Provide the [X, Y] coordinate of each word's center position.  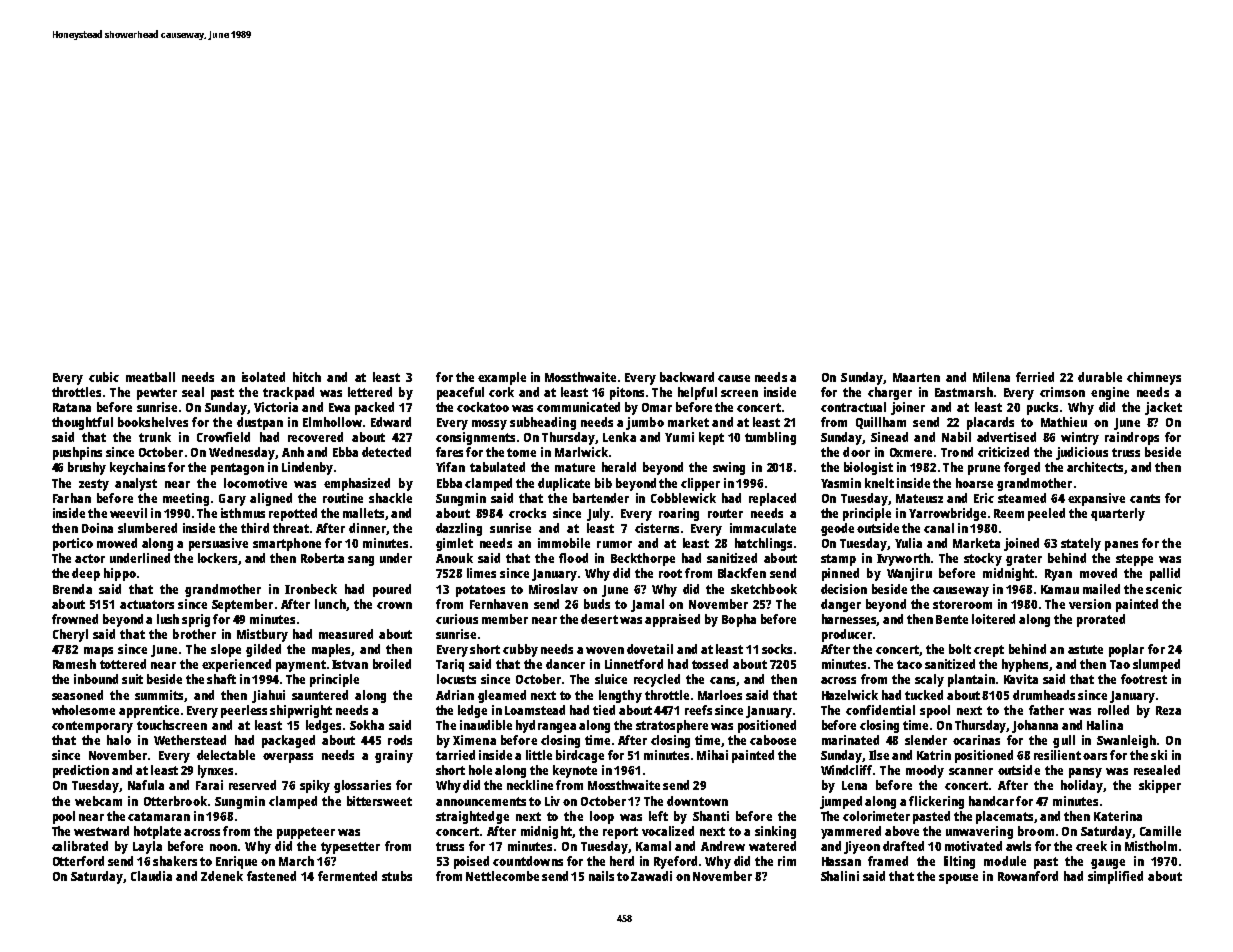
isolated [263, 377]
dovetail [650, 649]
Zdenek [222, 876]
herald [619, 467]
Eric [984, 498]
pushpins [77, 453]
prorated [1101, 620]
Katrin [934, 755]
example [502, 378]
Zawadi [651, 876]
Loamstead [535, 710]
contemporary [92, 727]
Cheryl [70, 635]
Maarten [916, 377]
